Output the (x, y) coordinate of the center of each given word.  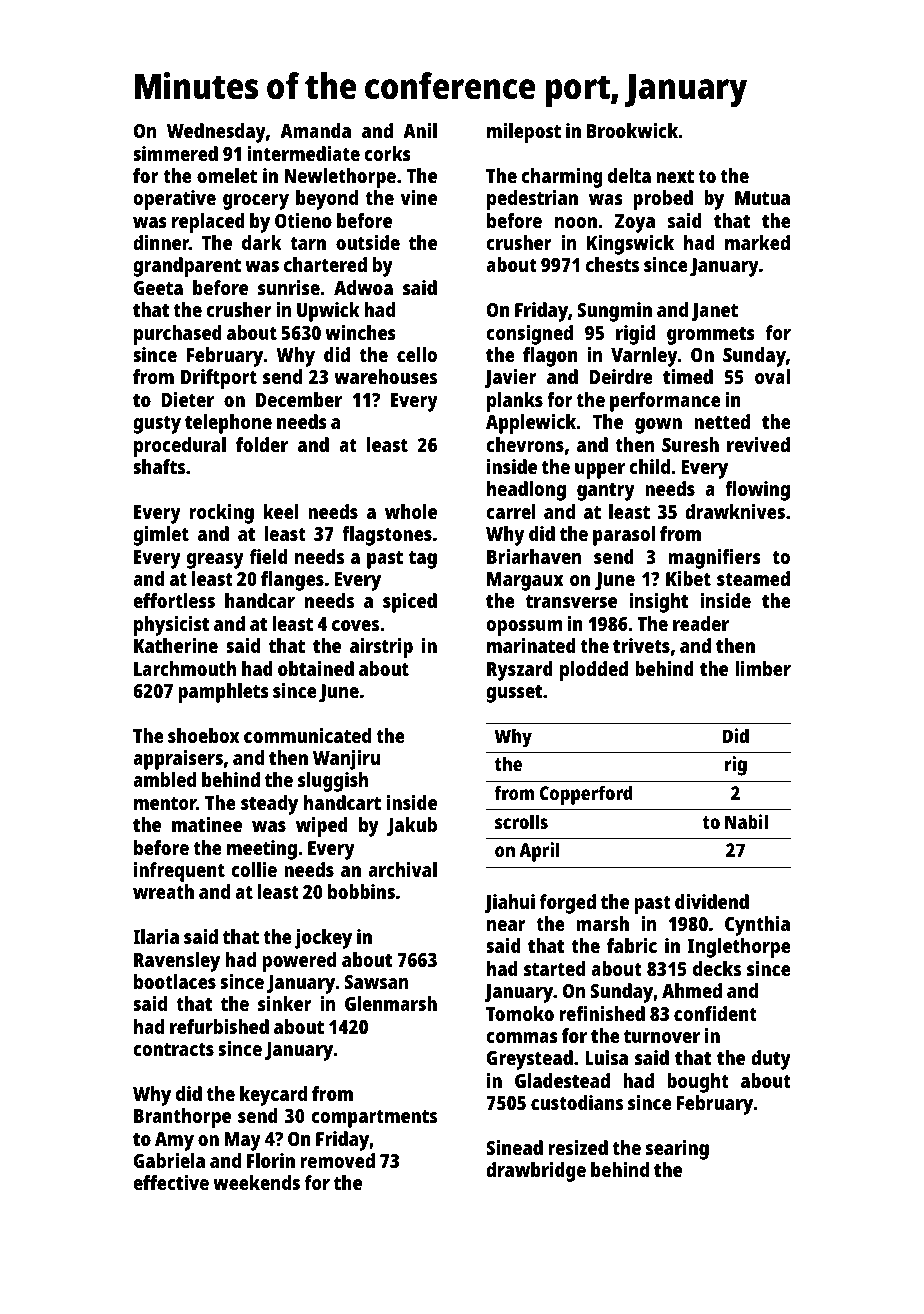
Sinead (514, 1147)
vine (418, 197)
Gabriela (169, 1160)
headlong (526, 491)
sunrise (289, 287)
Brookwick (632, 130)
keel (281, 511)
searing (677, 1150)
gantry (606, 492)
